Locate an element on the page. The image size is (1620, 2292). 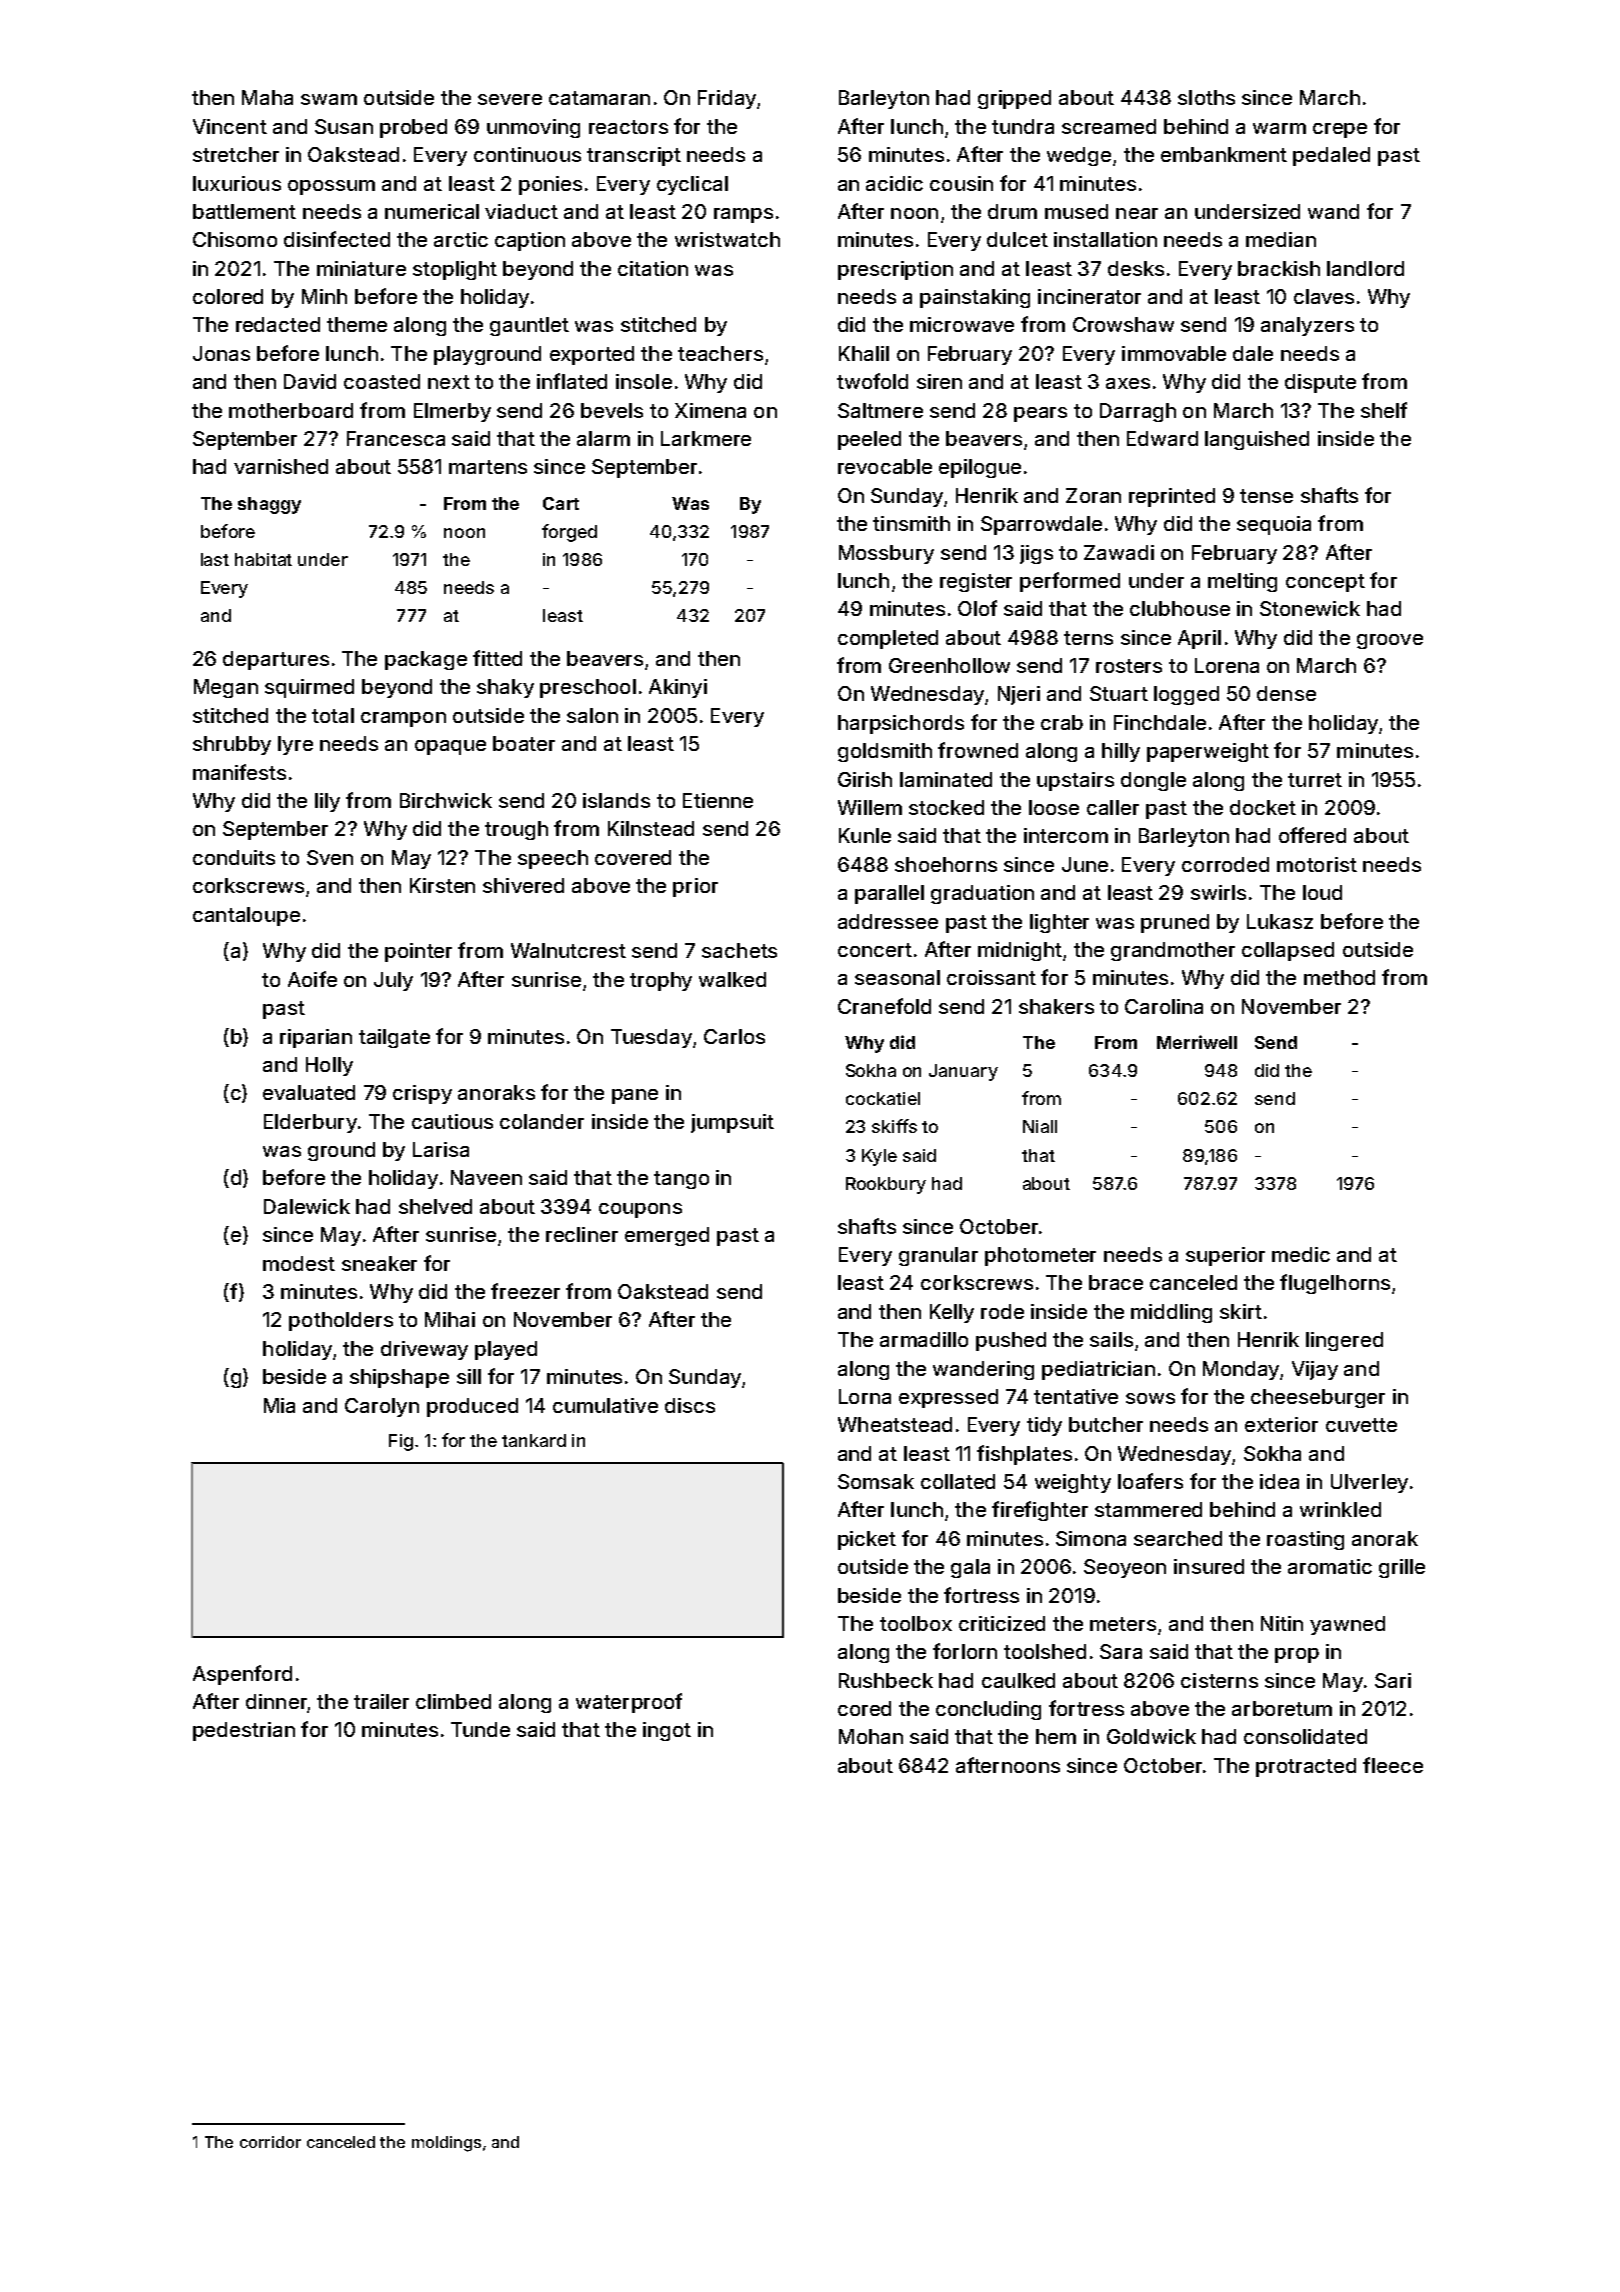
severe is located at coordinates (510, 99).
